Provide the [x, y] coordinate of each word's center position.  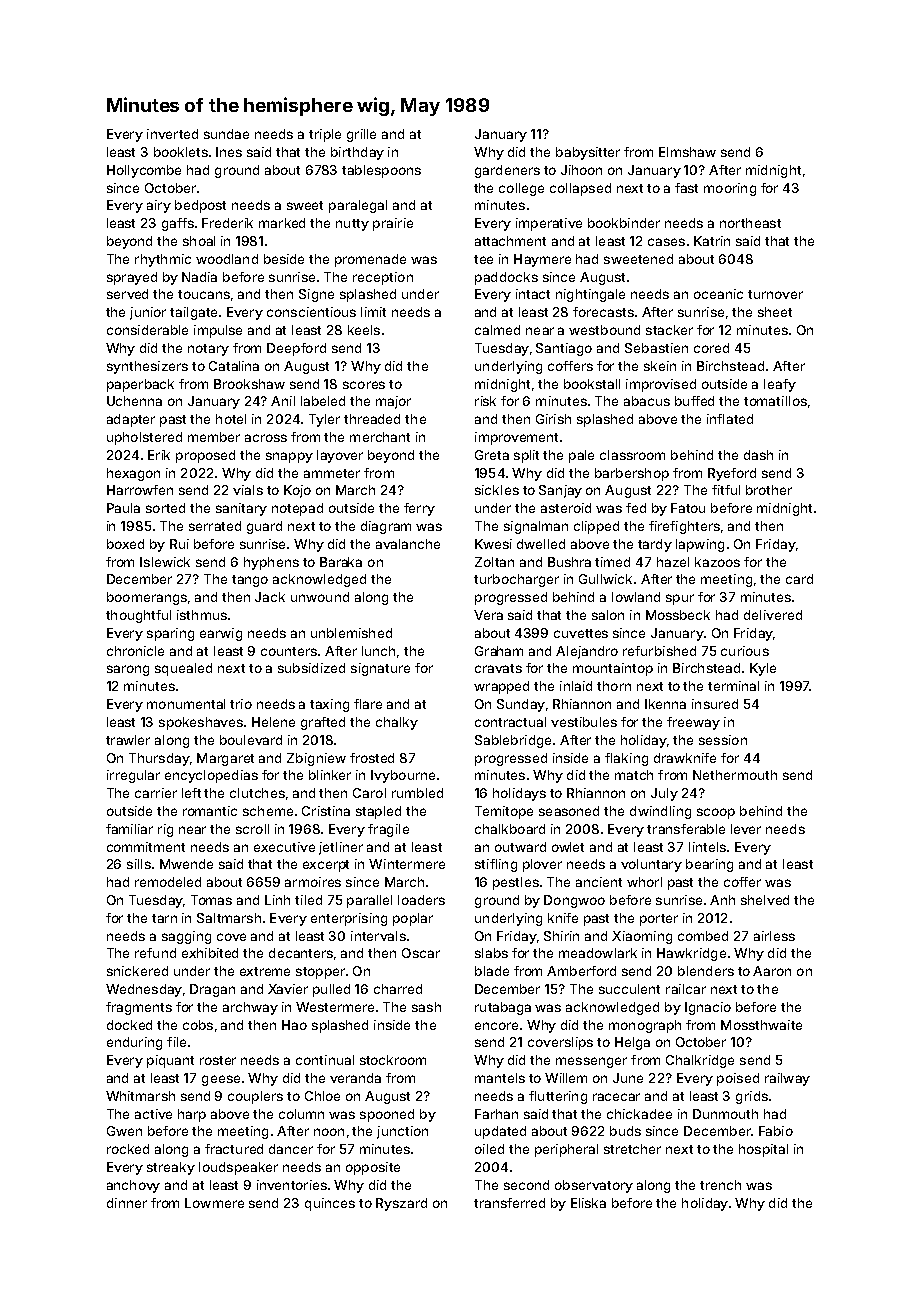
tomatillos [775, 401]
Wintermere [407, 864]
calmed [497, 330]
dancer [291, 1149]
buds [625, 1131]
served [127, 294]
